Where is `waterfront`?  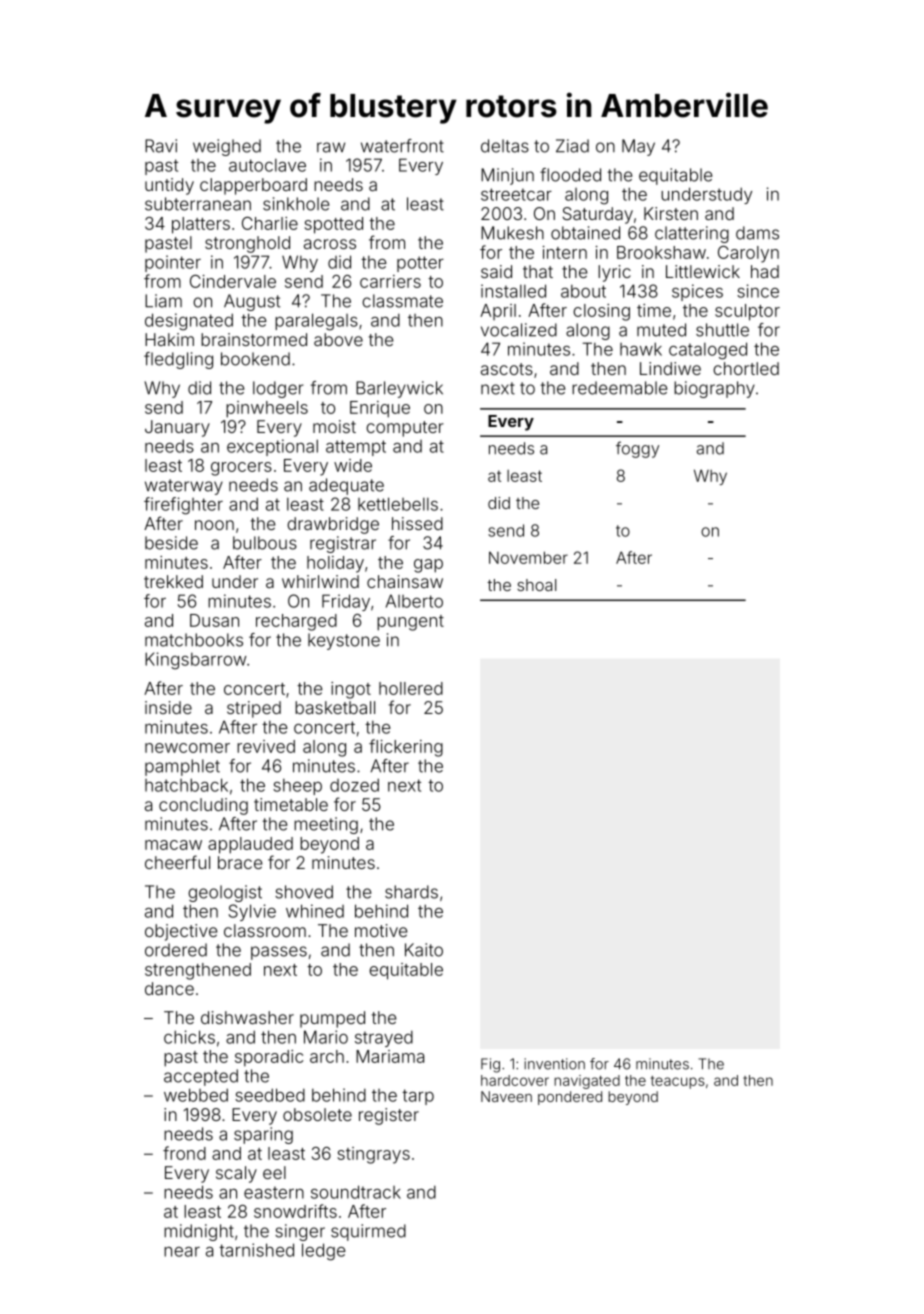
waterfront is located at coordinates (402, 146).
